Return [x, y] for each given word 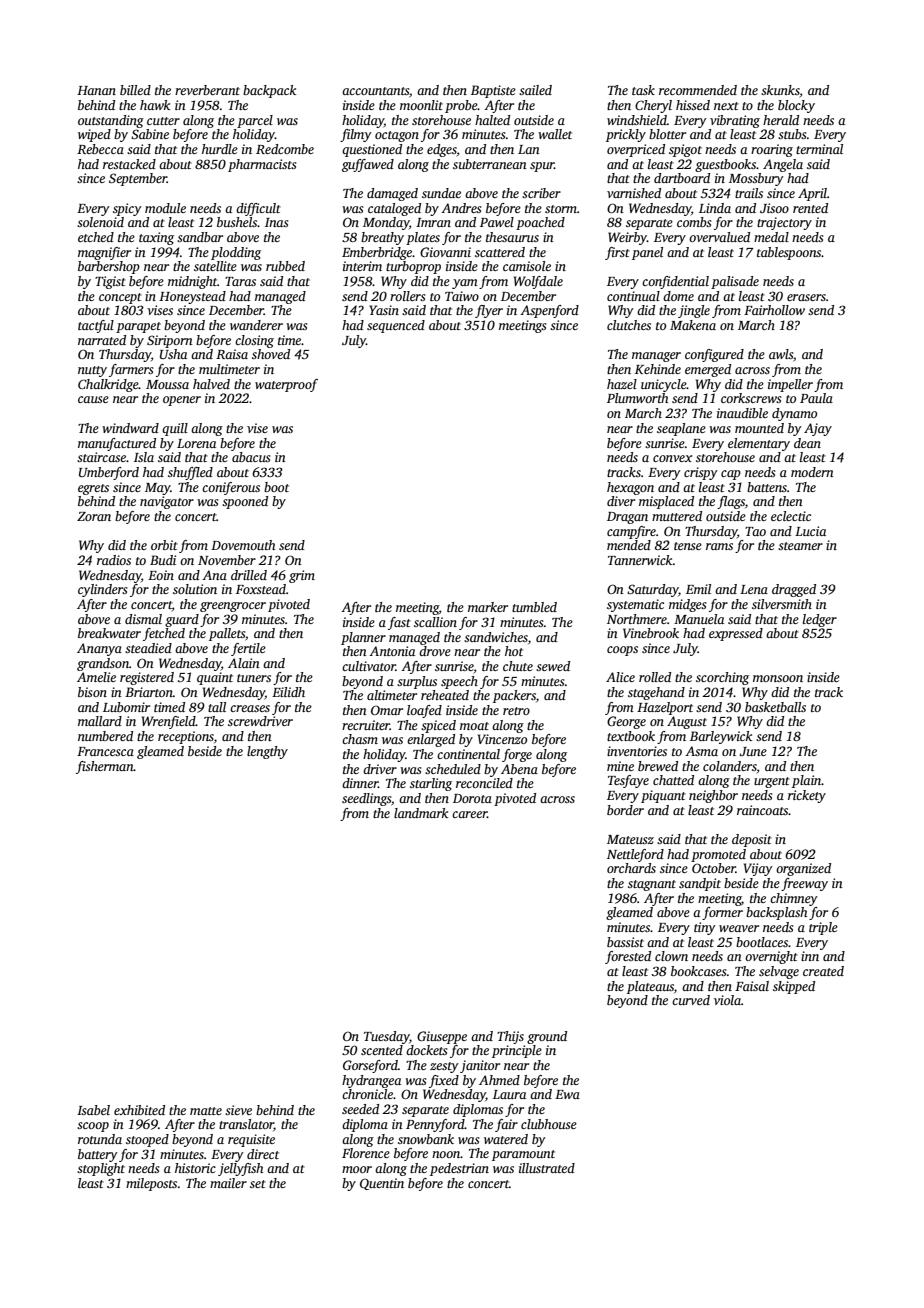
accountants [375, 91]
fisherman [105, 767]
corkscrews [751, 398]
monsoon [778, 678]
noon [446, 1154]
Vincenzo [502, 739]
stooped [147, 1140]
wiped [94, 135]
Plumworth [637, 398]
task [643, 90]
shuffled [190, 473]
